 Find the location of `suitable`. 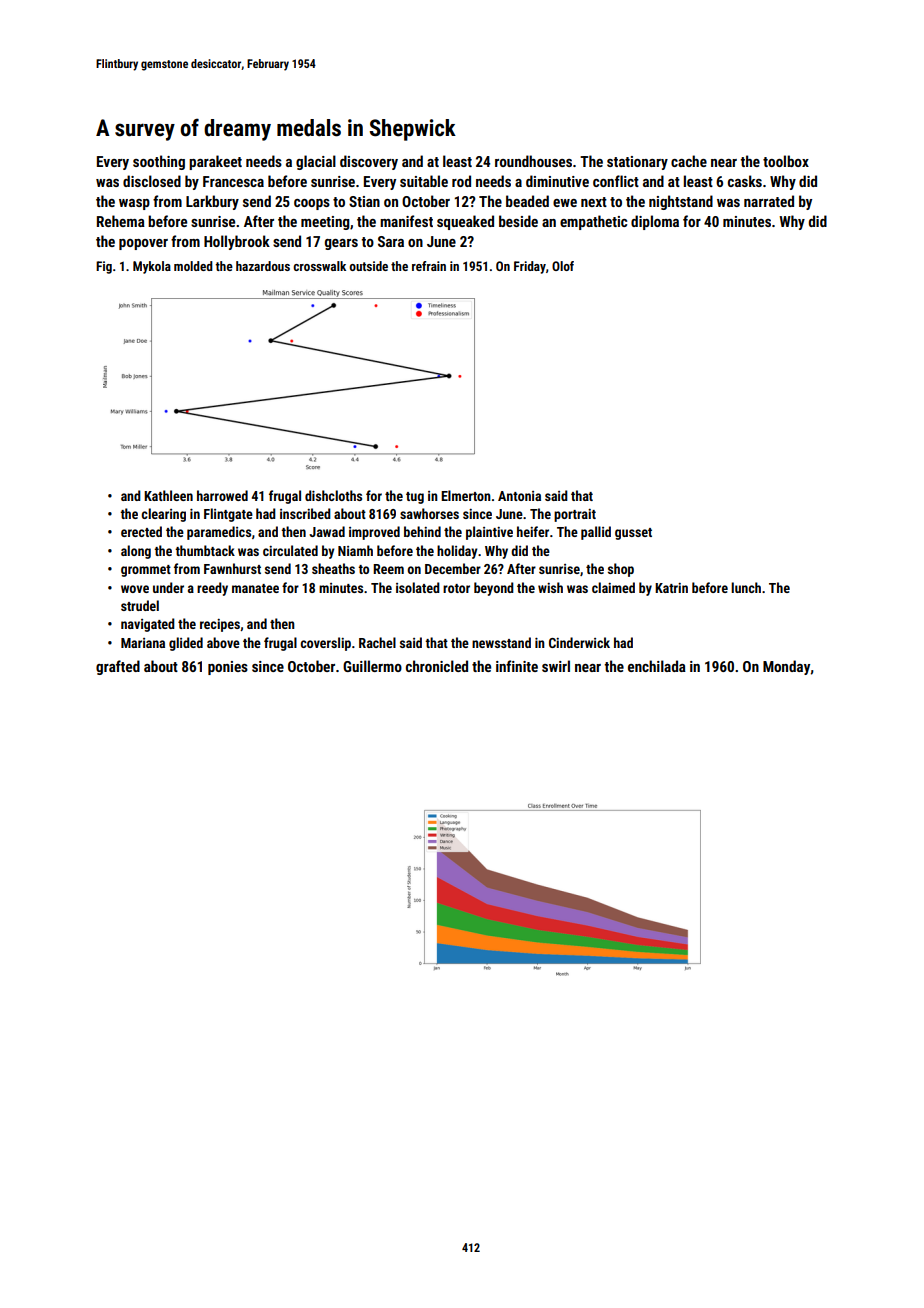

suitable is located at coordinates (424, 181).
